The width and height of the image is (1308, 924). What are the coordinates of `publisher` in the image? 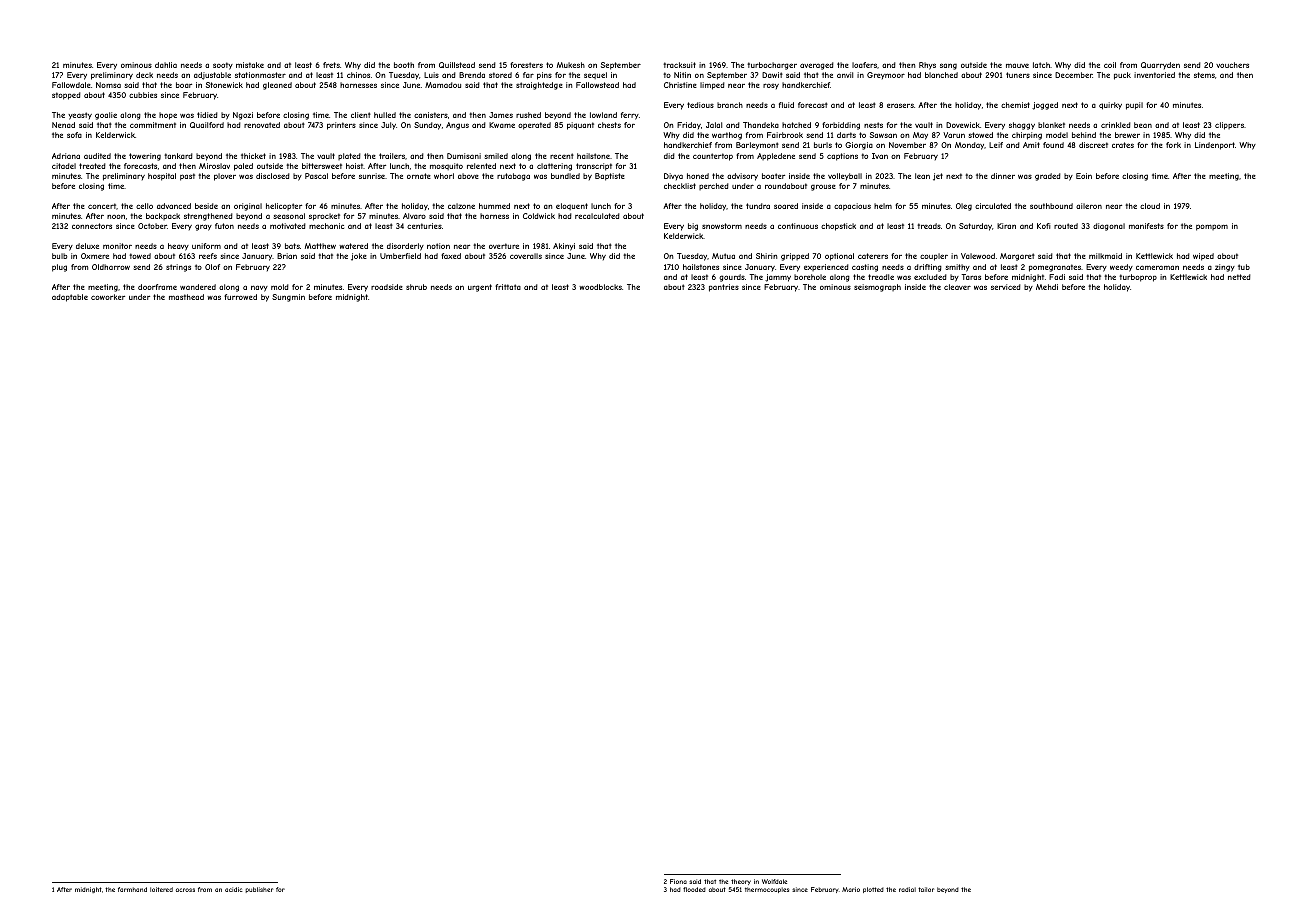 It's located at (259, 890).
